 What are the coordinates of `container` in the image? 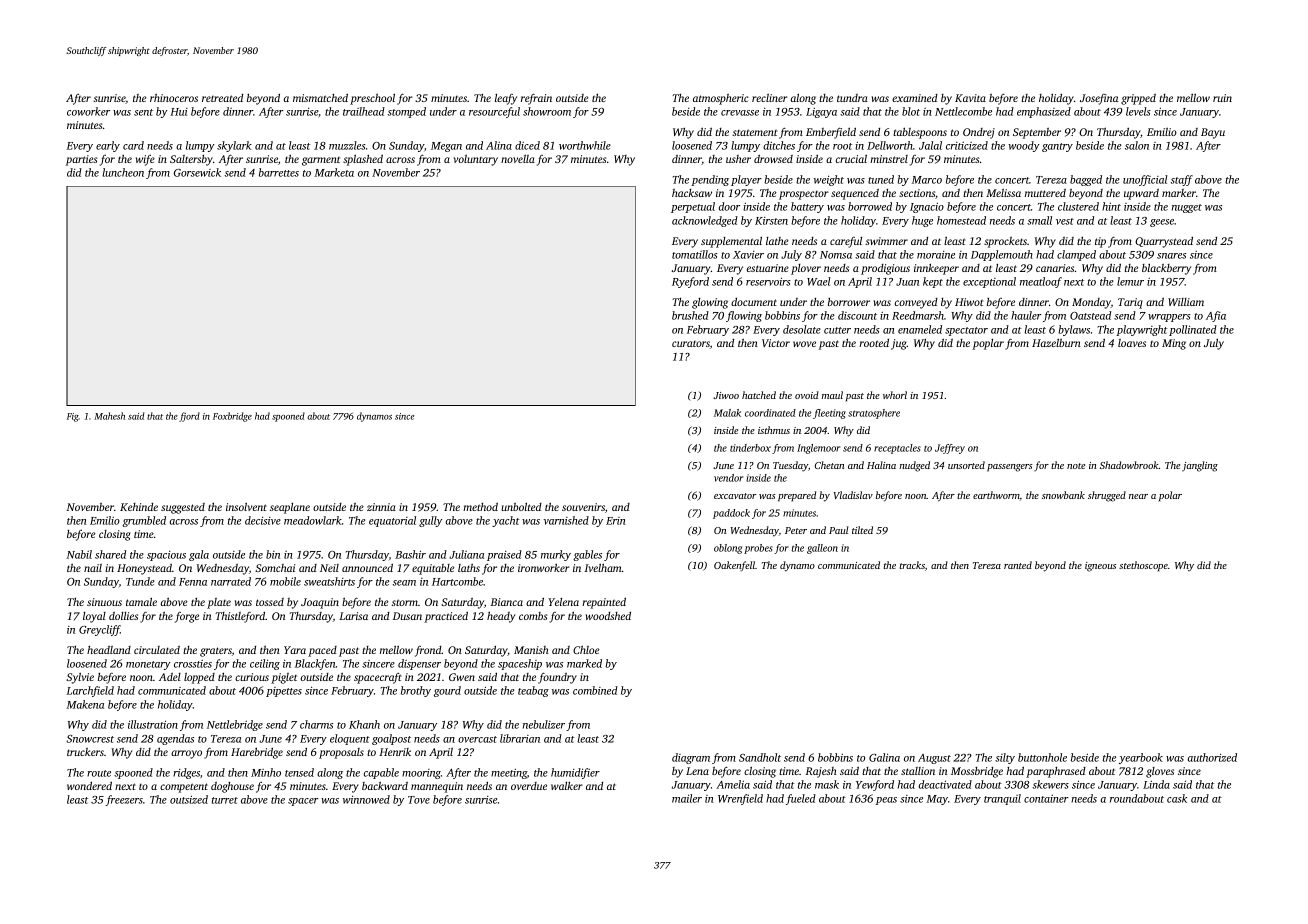 It's located at (1046, 799).
